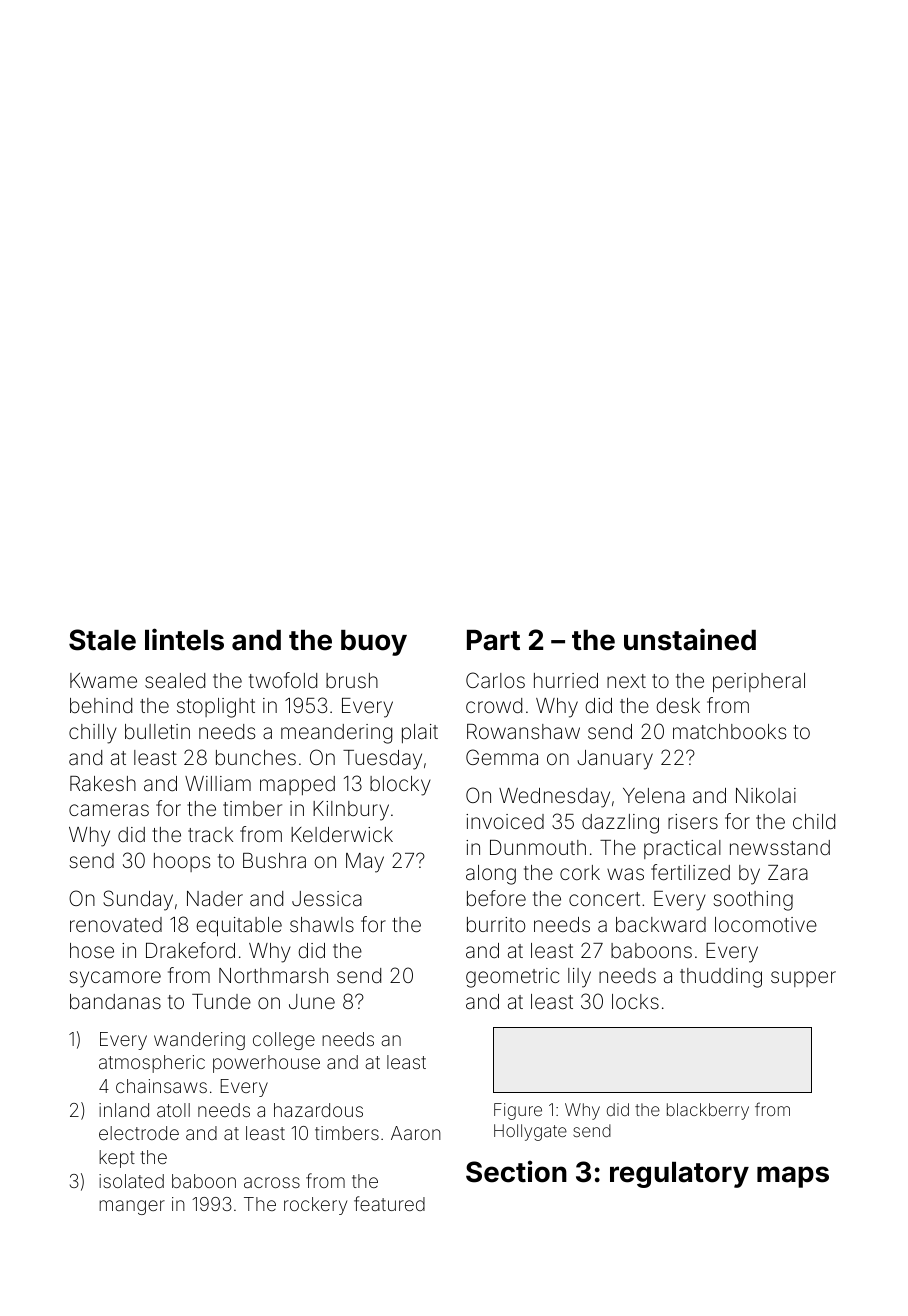 This screenshot has height=1316, width=908. What do you see at coordinates (327, 898) in the screenshot?
I see `Jessica` at bounding box center [327, 898].
